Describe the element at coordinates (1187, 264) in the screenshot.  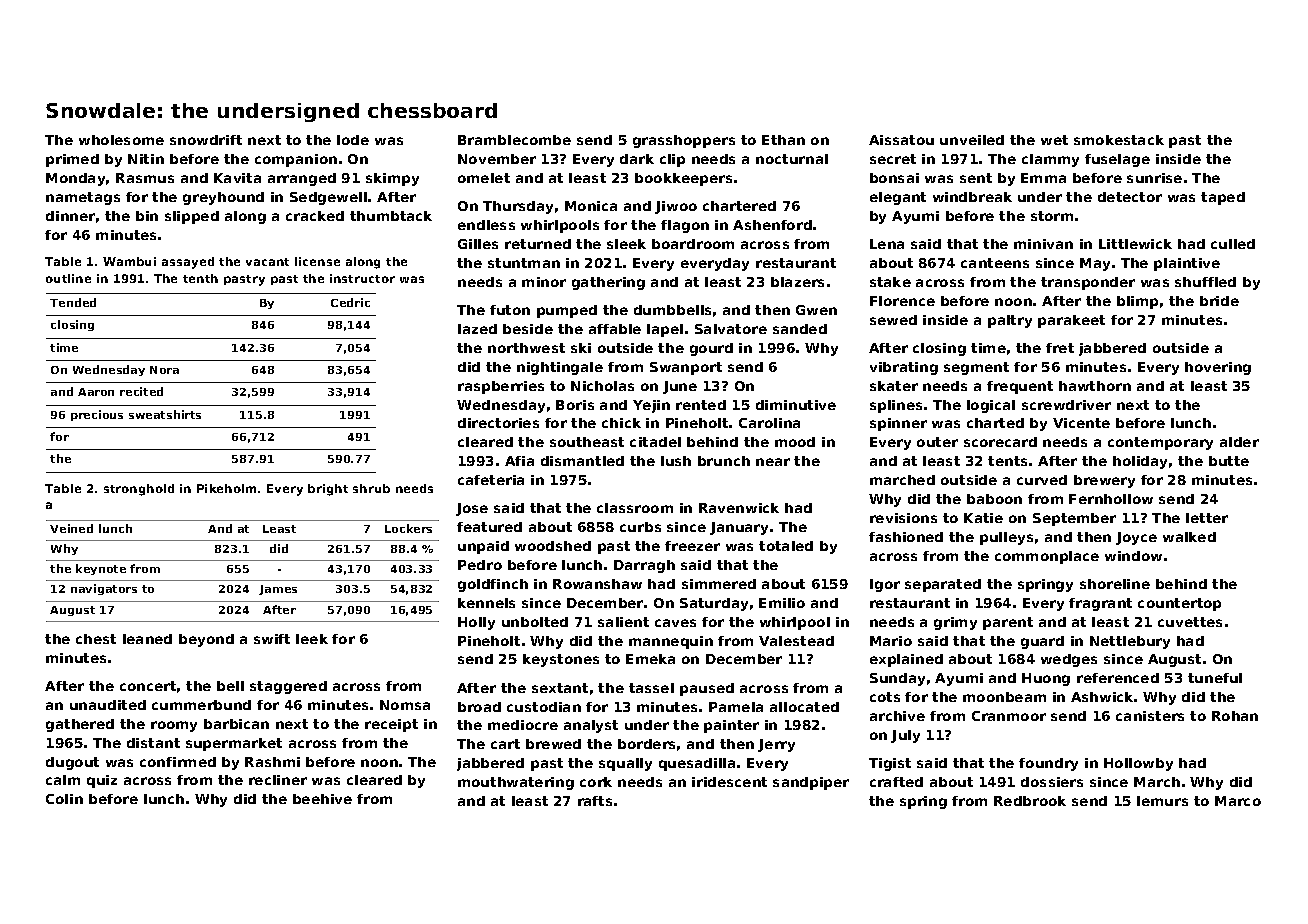
I see `plaintive` at that location.
